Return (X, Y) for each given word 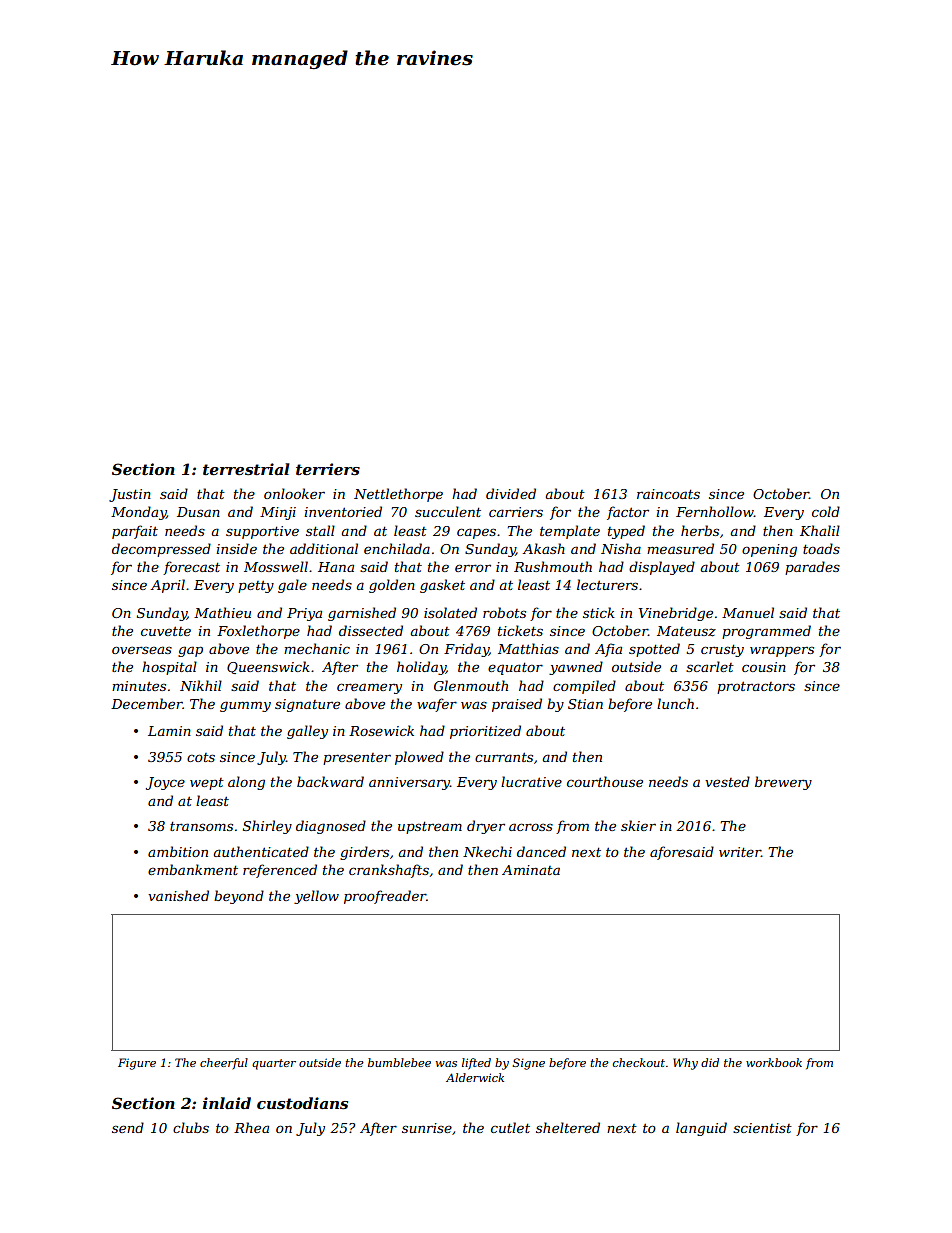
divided (511, 493)
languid (701, 1129)
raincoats (668, 494)
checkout (639, 1062)
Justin (130, 495)
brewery (783, 783)
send (128, 1127)
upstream (430, 827)
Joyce (165, 783)
